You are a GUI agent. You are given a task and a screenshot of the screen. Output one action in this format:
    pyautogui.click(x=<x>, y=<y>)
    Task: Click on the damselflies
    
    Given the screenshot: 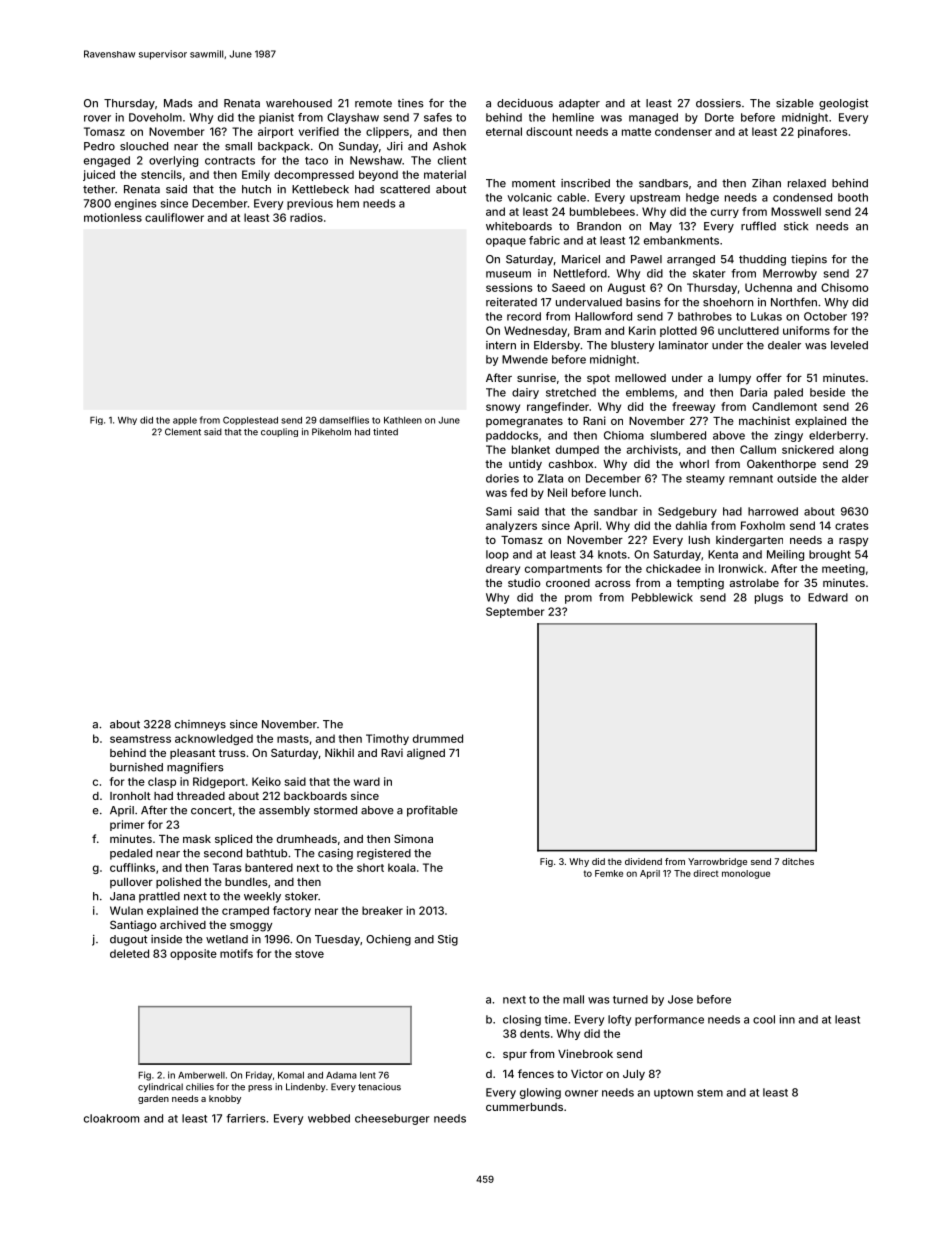 What is the action you would take?
    pyautogui.click(x=344, y=420)
